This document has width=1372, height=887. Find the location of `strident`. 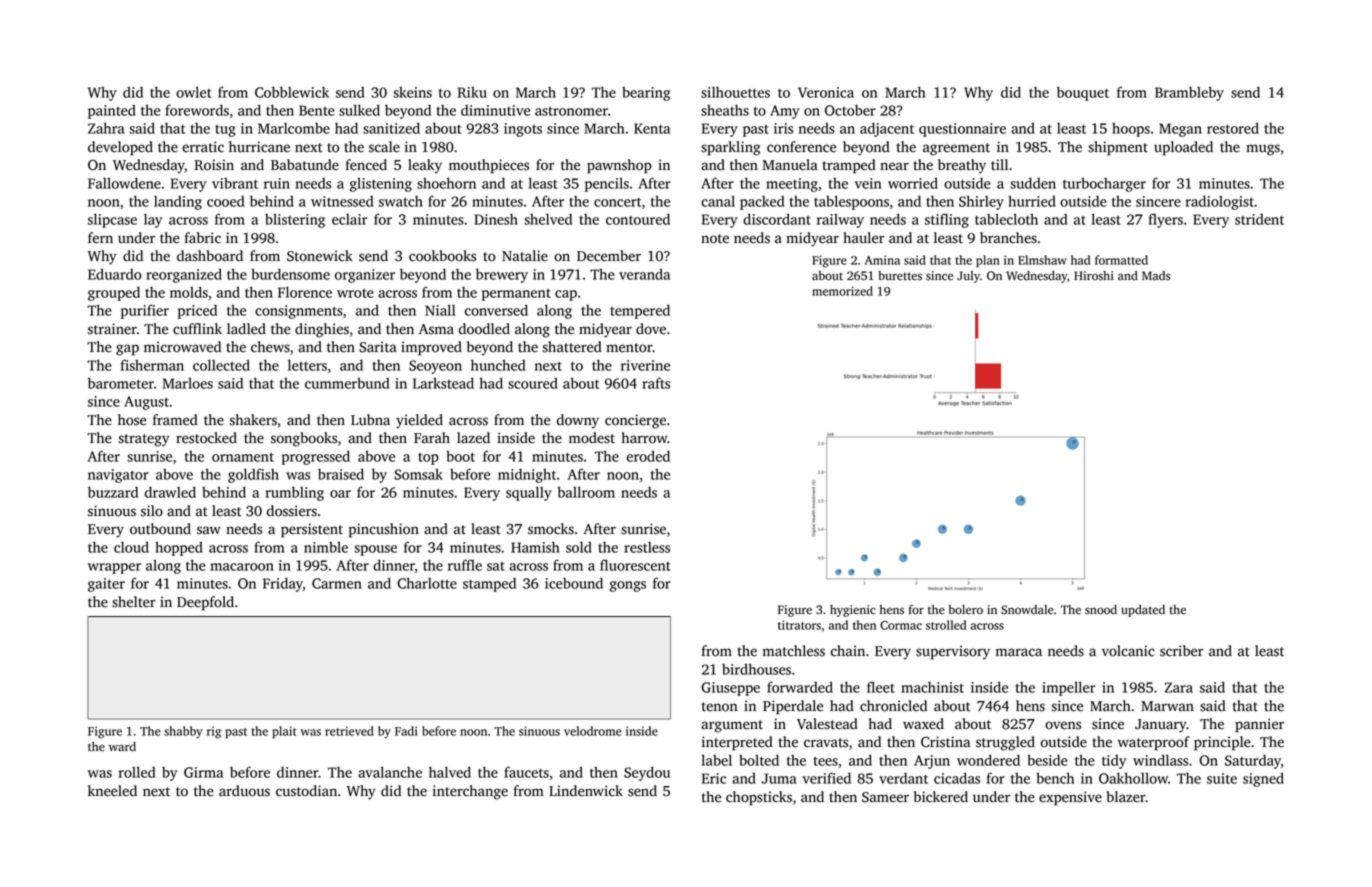

strident is located at coordinates (1259, 219).
